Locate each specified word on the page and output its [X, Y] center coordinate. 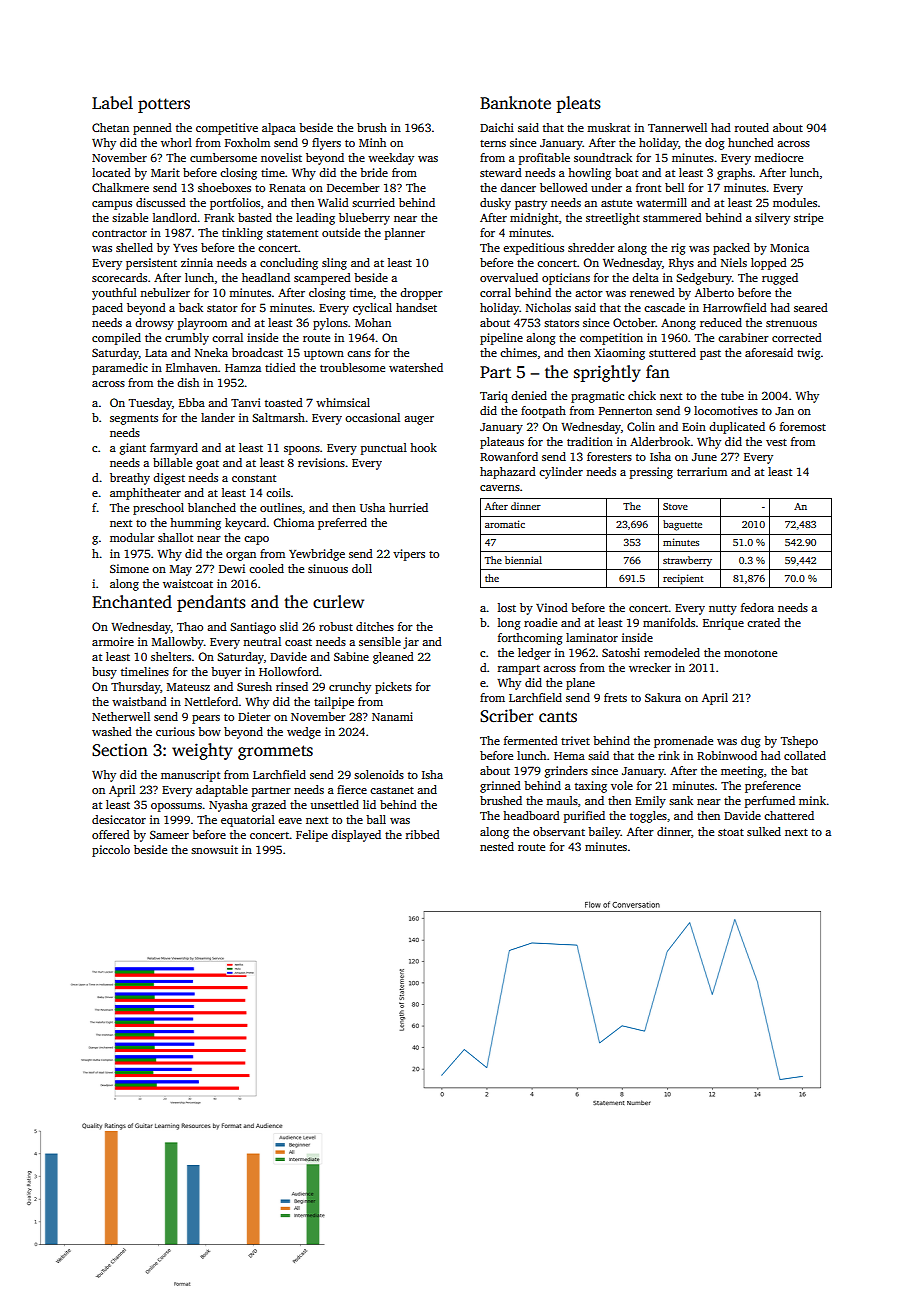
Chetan [110, 127]
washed [112, 731]
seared [811, 307]
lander [218, 417]
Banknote [515, 103]
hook [423, 447]
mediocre [778, 157]
